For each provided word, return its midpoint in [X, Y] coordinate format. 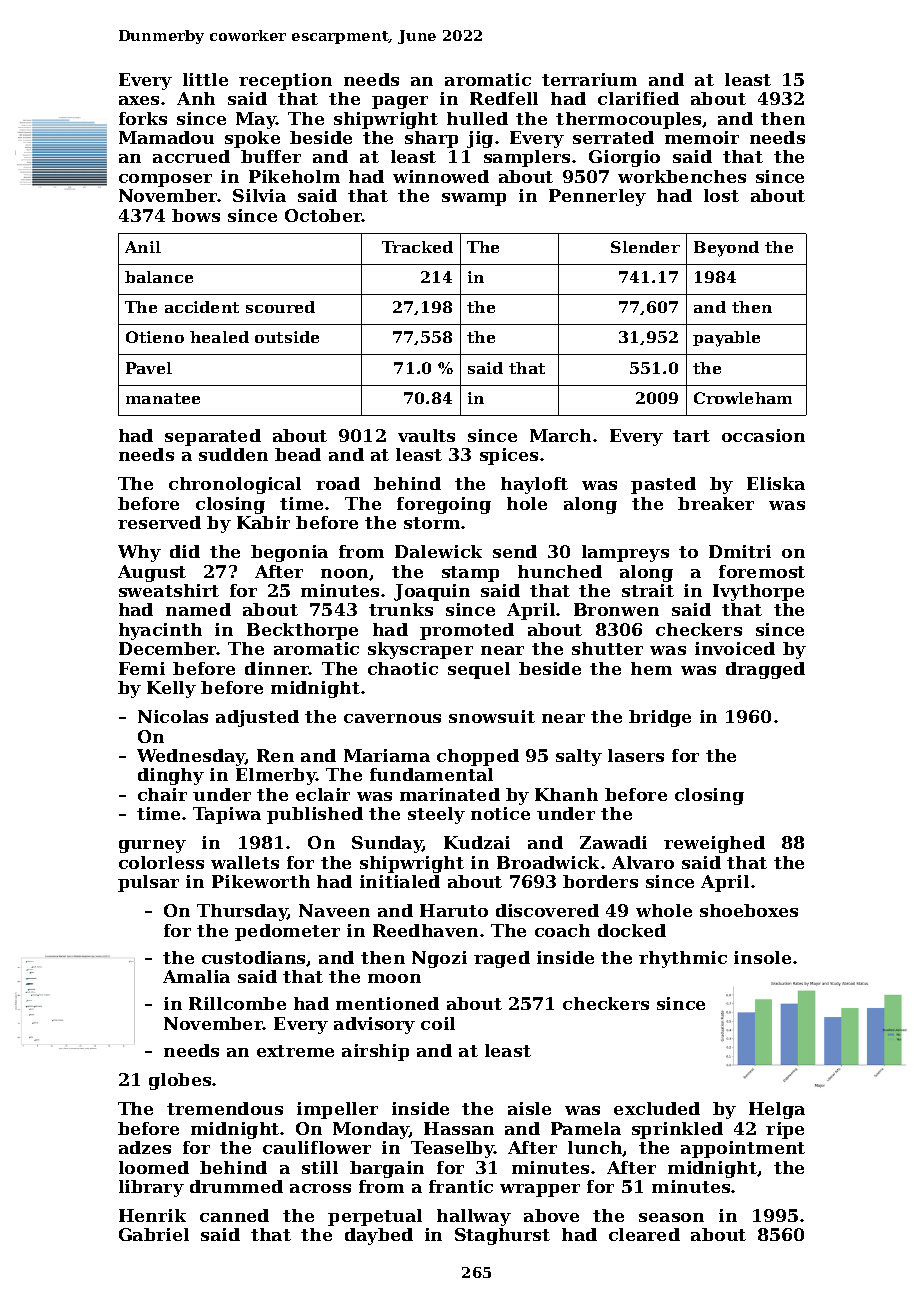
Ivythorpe [758, 592]
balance [159, 277]
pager [400, 102]
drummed [236, 1186]
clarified [638, 98]
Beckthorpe [302, 631]
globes [180, 1081]
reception [285, 81]
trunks [401, 609]
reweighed [714, 844]
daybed [379, 1236]
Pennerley [597, 197]
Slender [645, 247]
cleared [644, 1234]
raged [502, 959]
